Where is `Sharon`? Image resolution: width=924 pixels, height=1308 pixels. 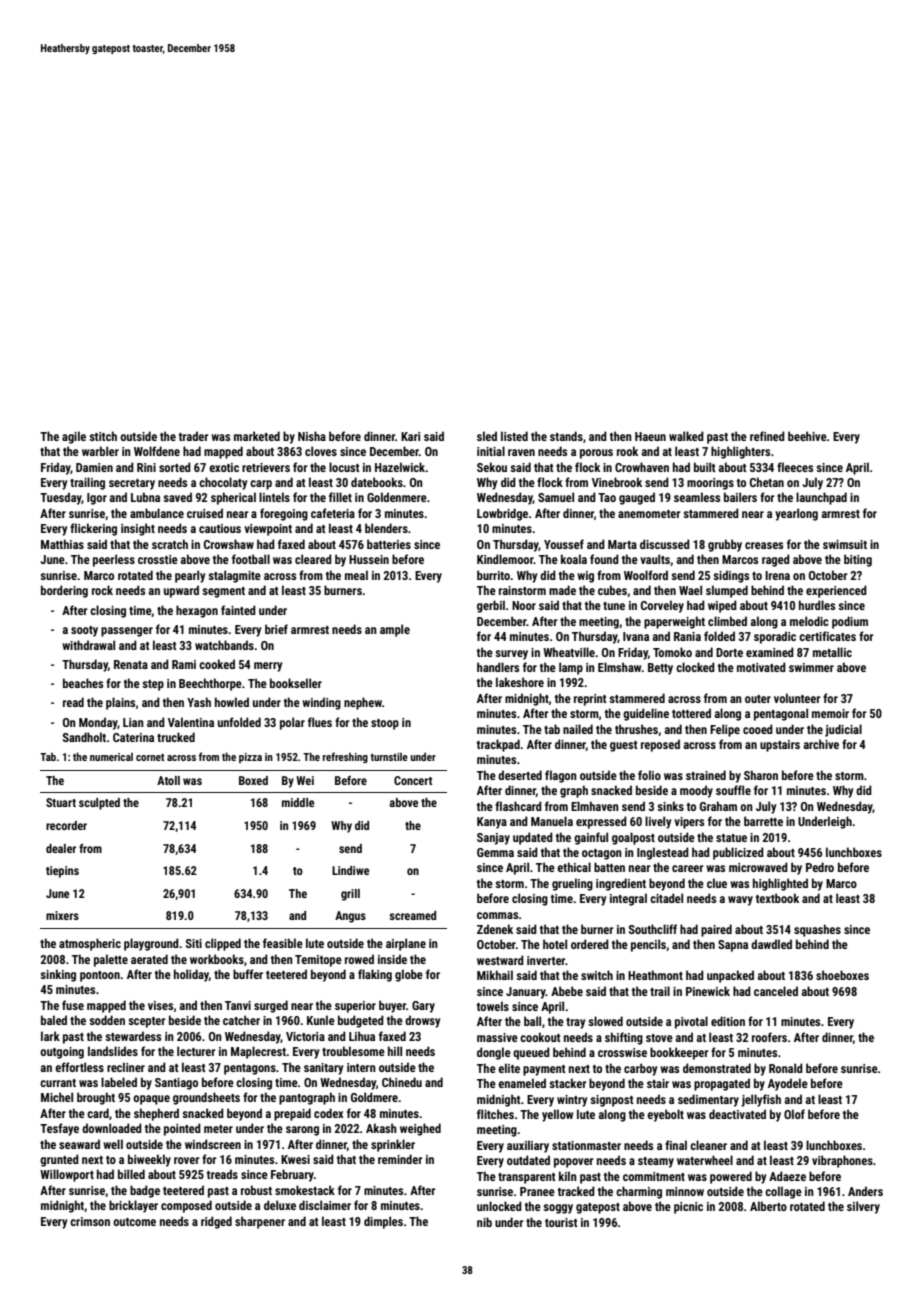
Sharon is located at coordinates (761, 775).
